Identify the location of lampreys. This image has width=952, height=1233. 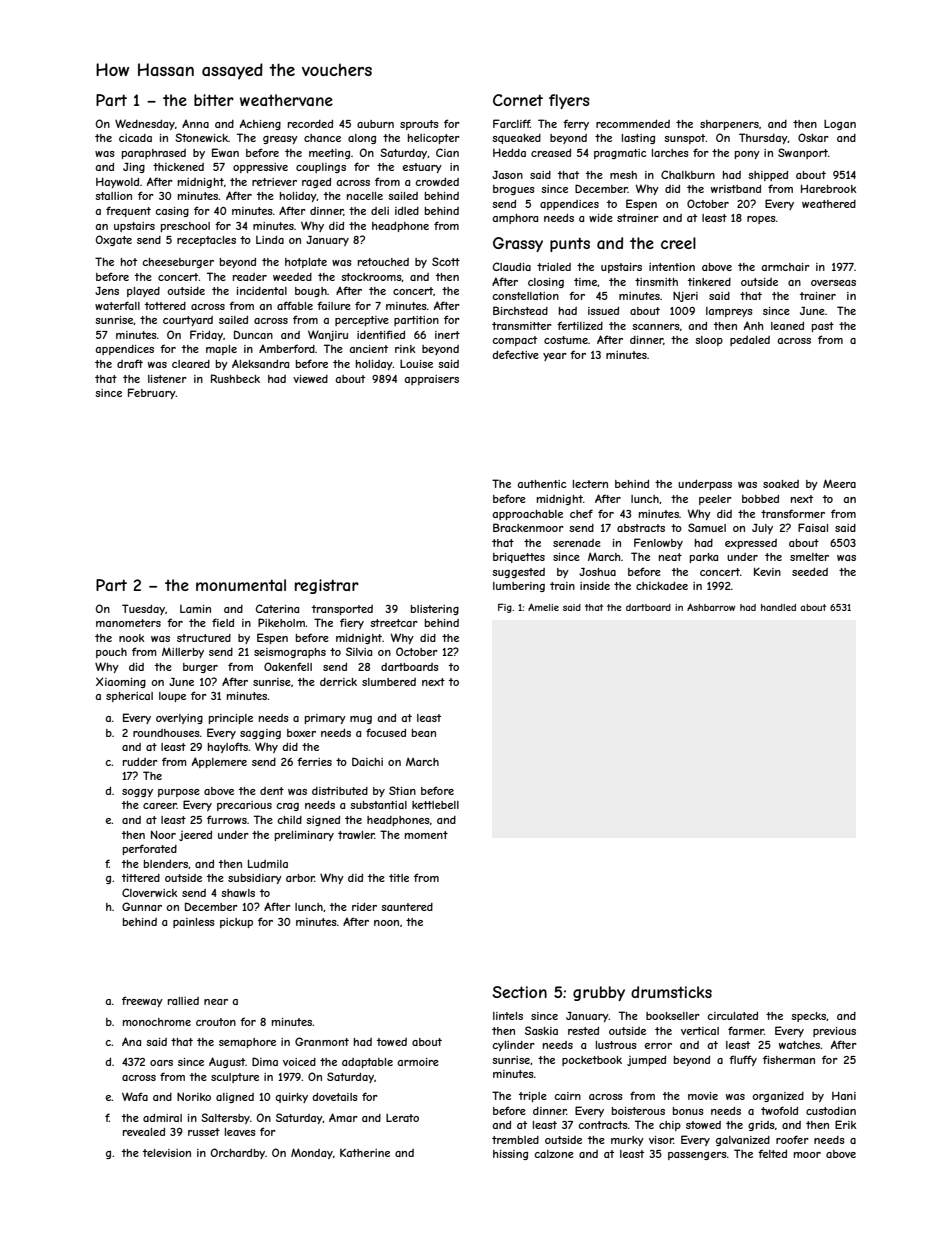
(729, 312).
